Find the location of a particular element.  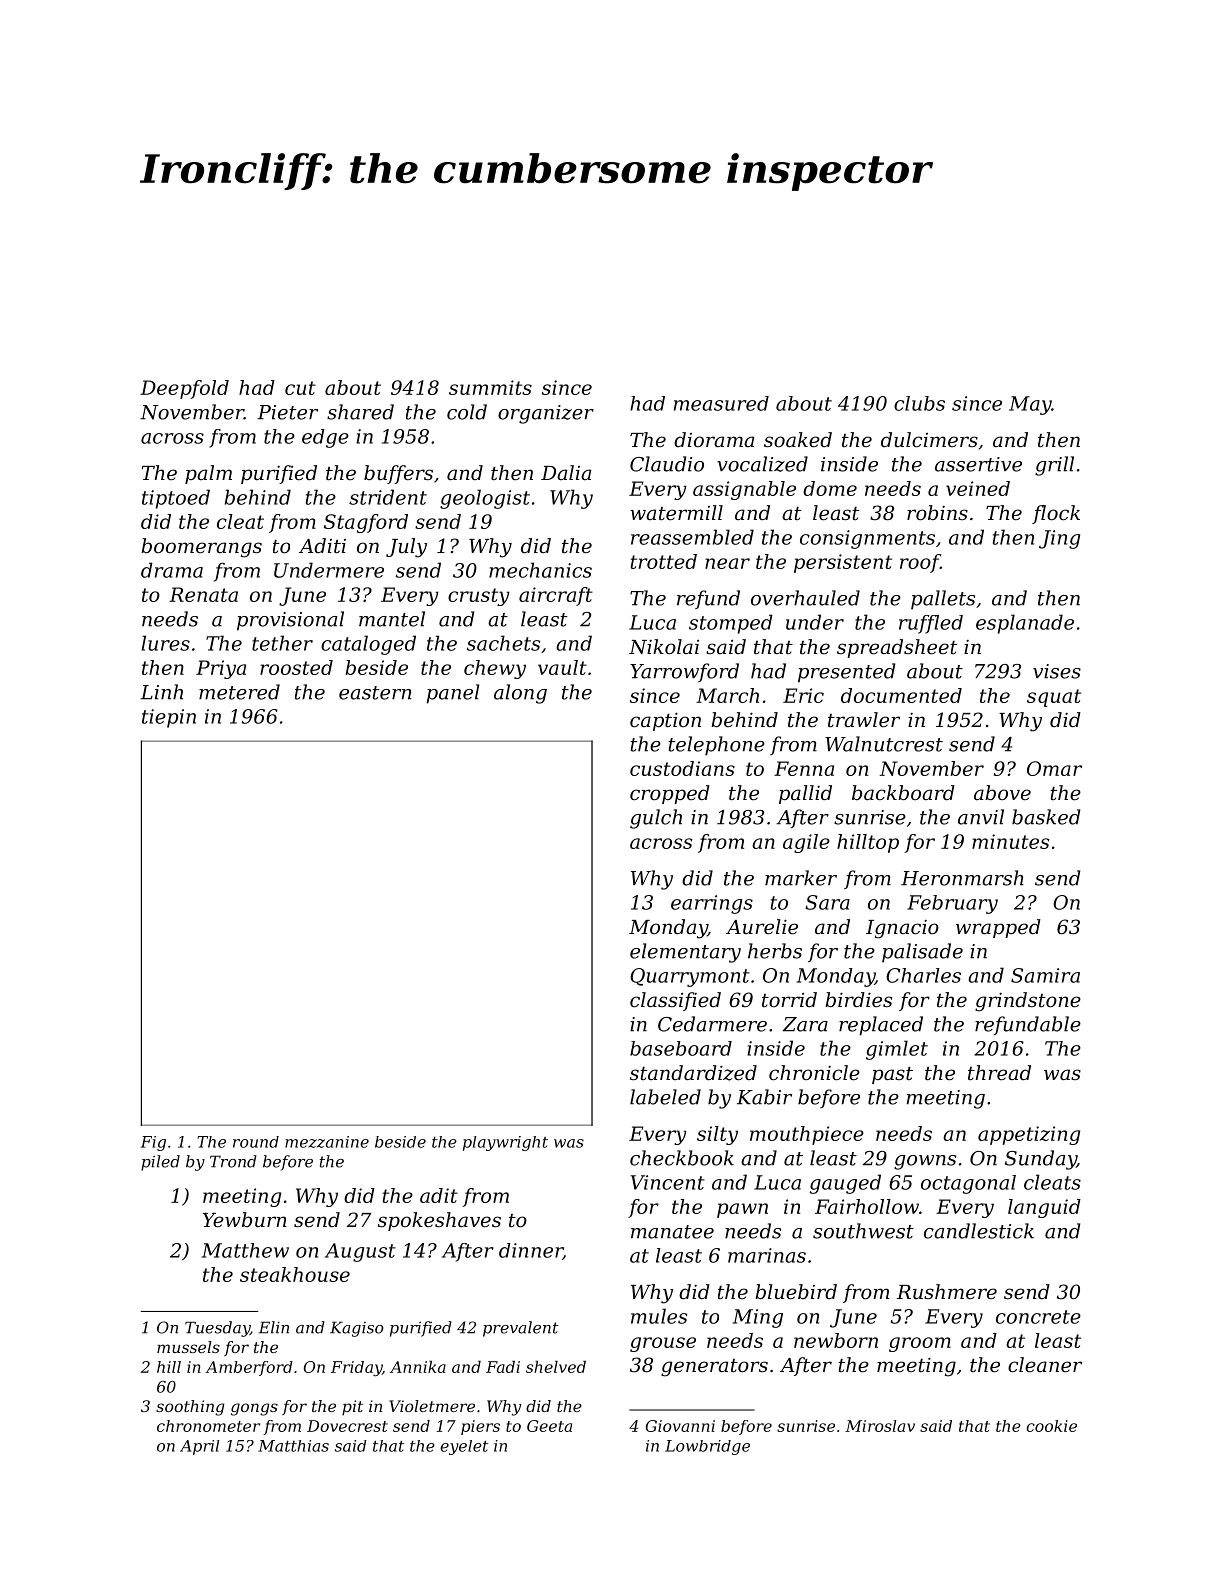

Stagford is located at coordinates (366, 523).
